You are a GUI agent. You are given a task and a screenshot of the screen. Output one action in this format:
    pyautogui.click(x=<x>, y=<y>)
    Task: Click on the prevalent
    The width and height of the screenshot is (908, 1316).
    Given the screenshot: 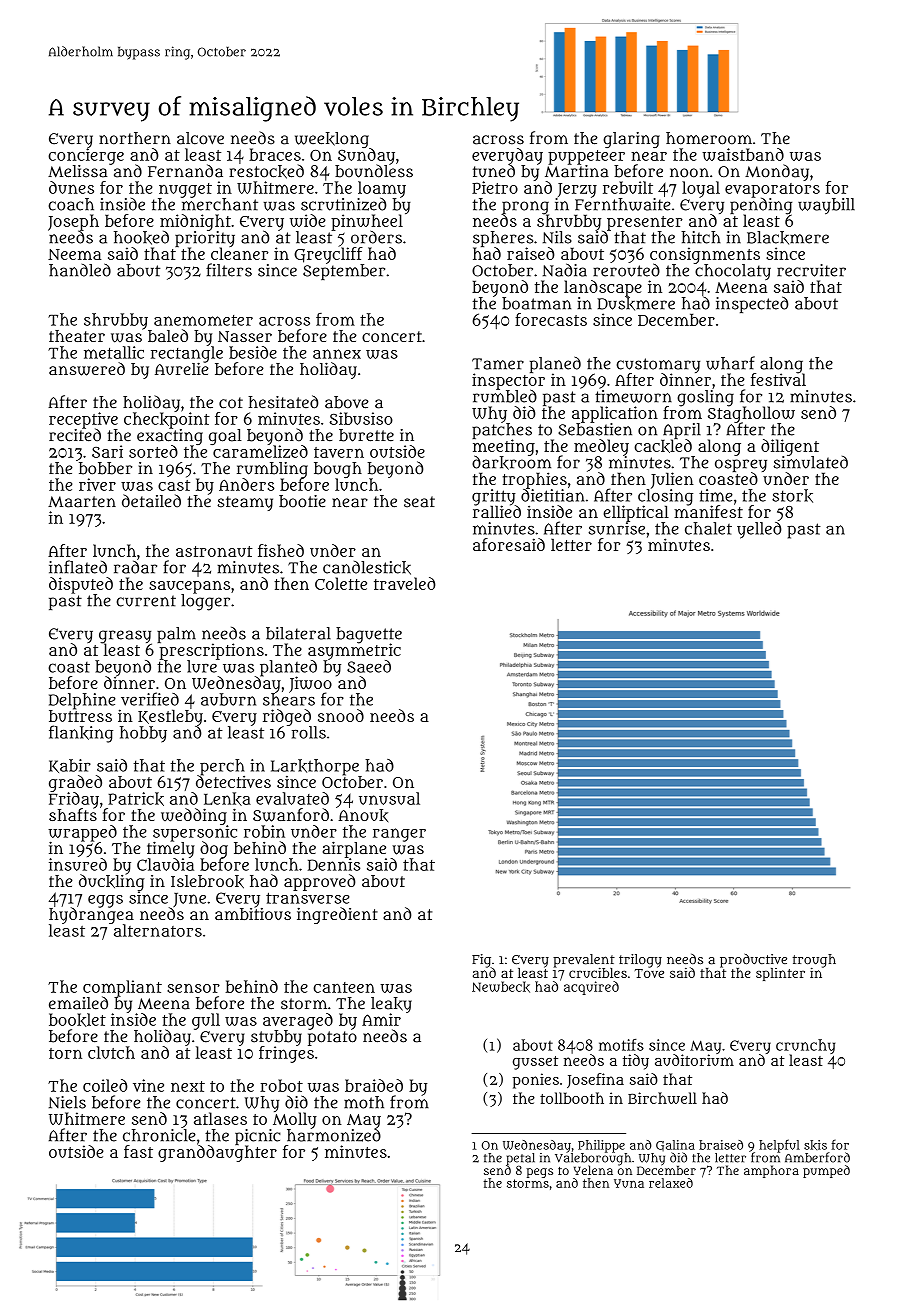 What is the action you would take?
    pyautogui.click(x=584, y=960)
